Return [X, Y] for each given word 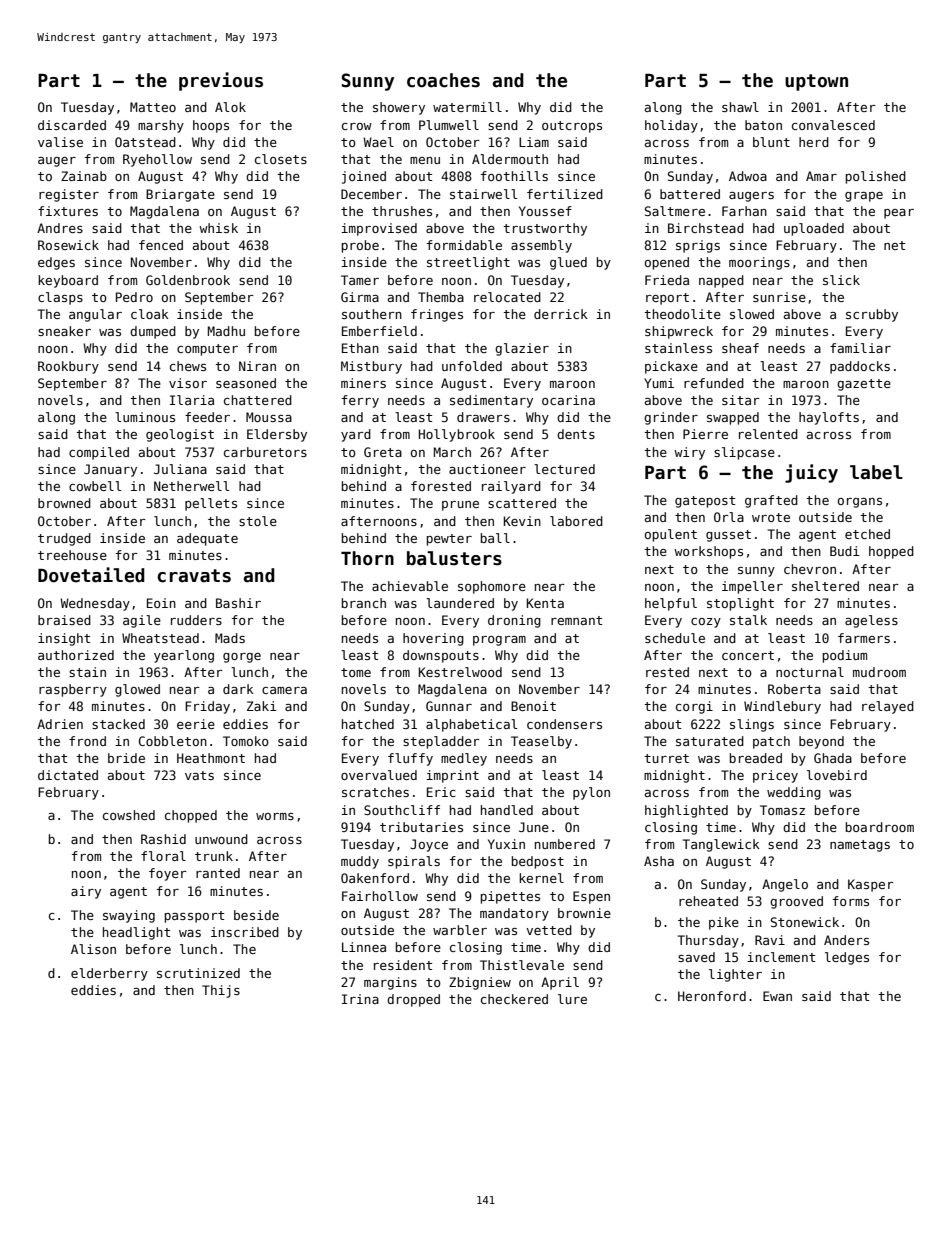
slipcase [744, 453]
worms [275, 816]
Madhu [226, 331]
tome [356, 672]
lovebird [837, 775]
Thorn [367, 558]
